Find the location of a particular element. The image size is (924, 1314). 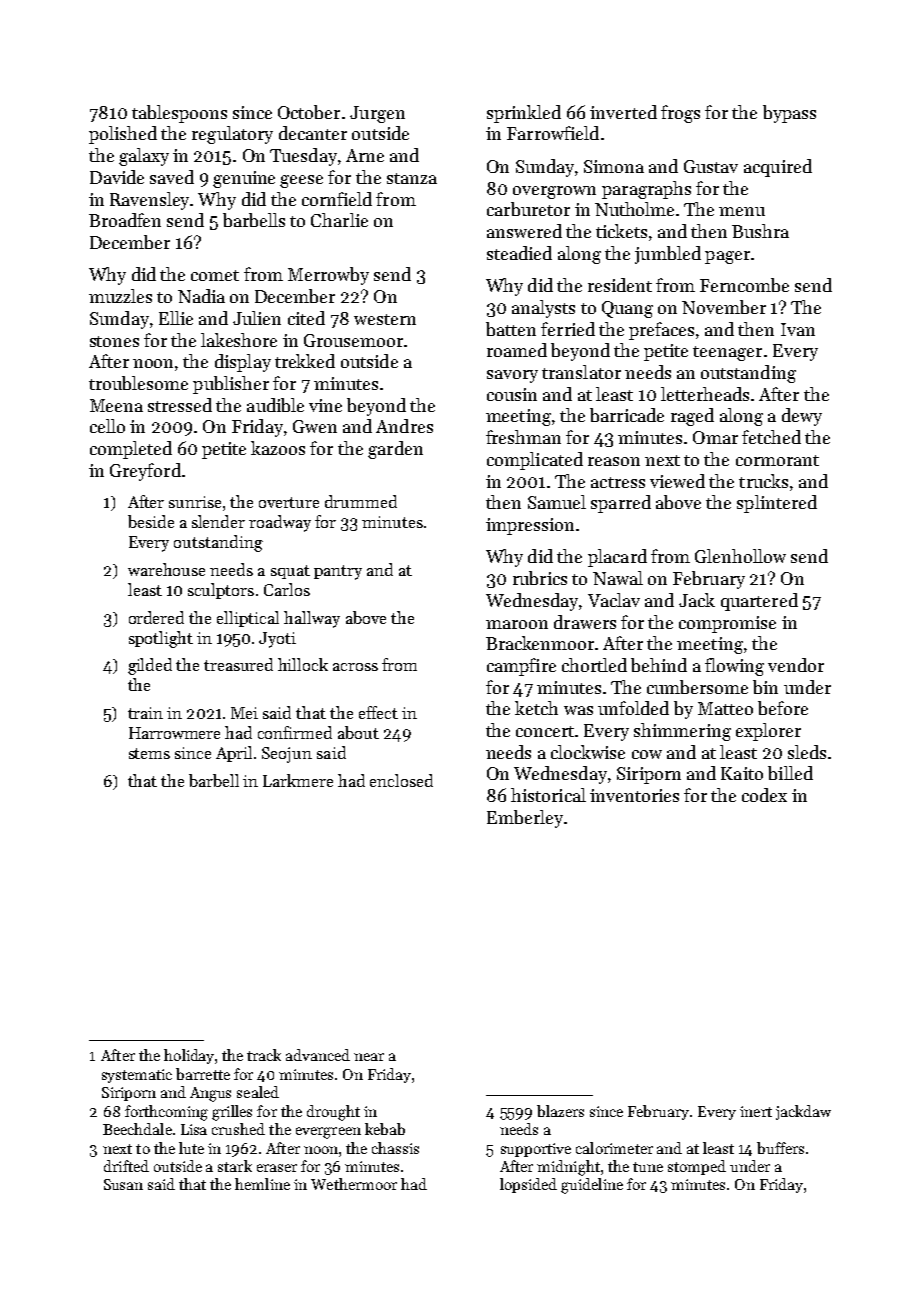

codex is located at coordinates (764, 795).
